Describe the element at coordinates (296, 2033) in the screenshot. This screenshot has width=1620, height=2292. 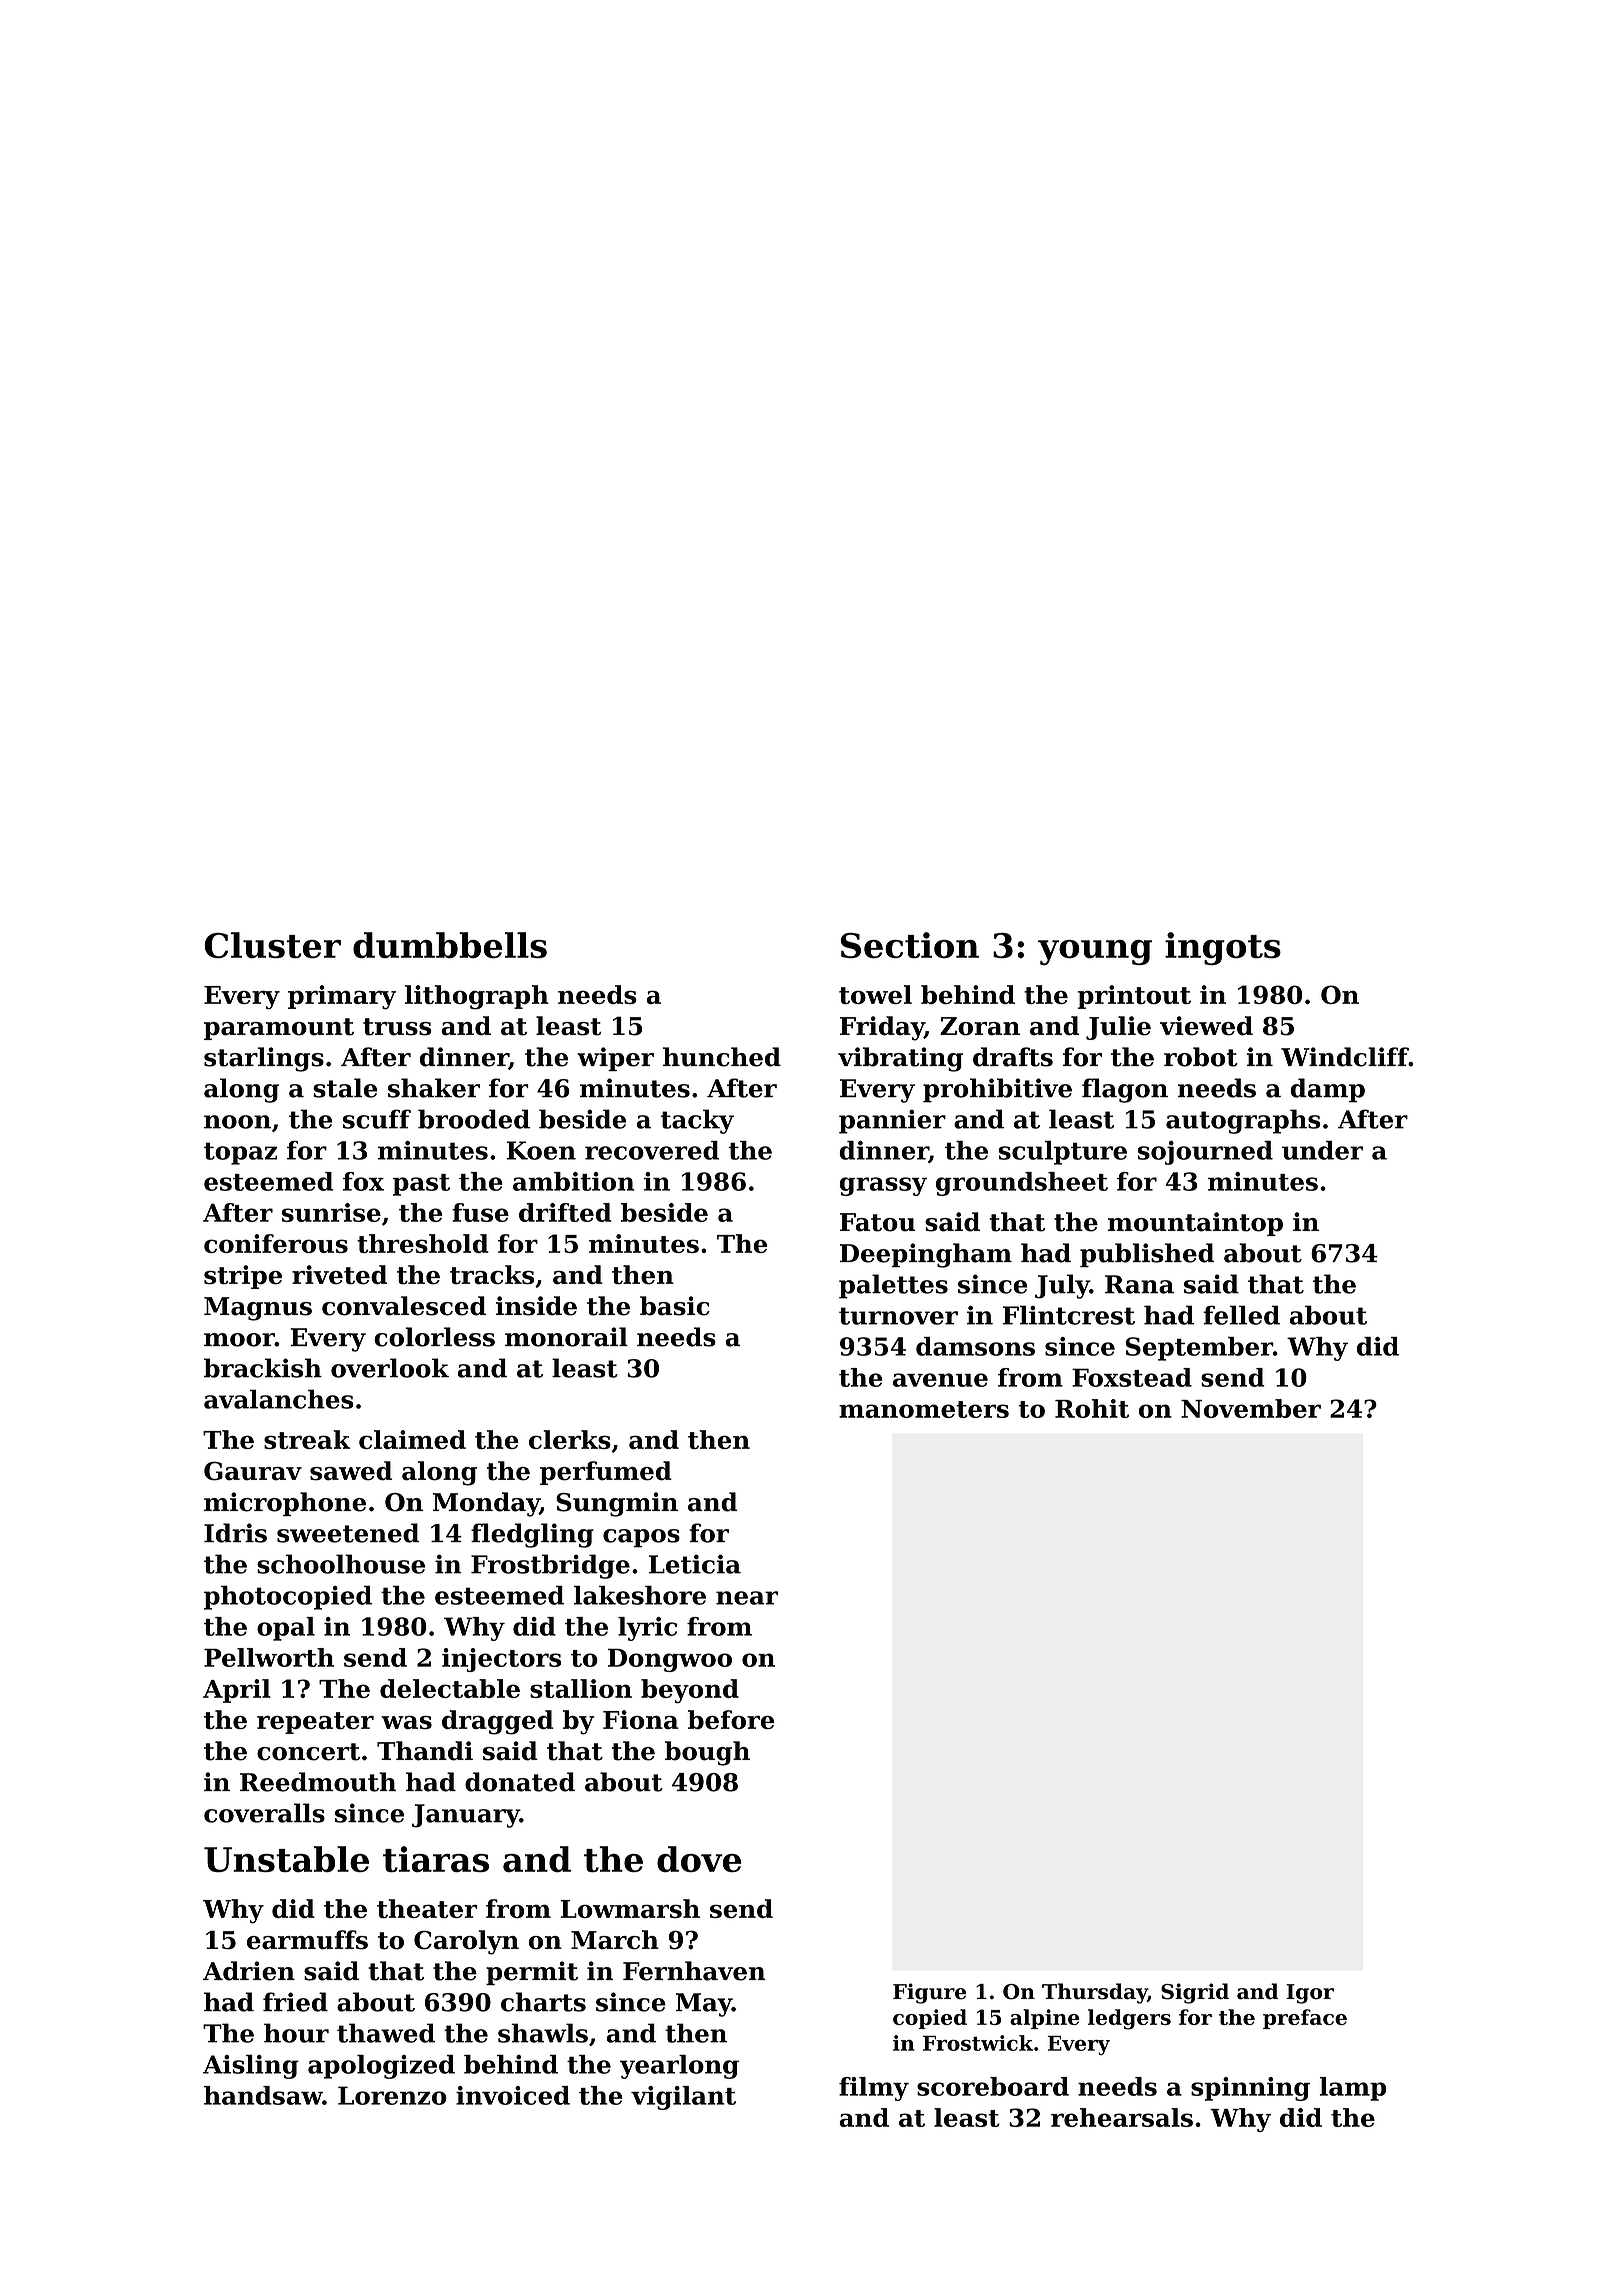
I see `hour` at that location.
